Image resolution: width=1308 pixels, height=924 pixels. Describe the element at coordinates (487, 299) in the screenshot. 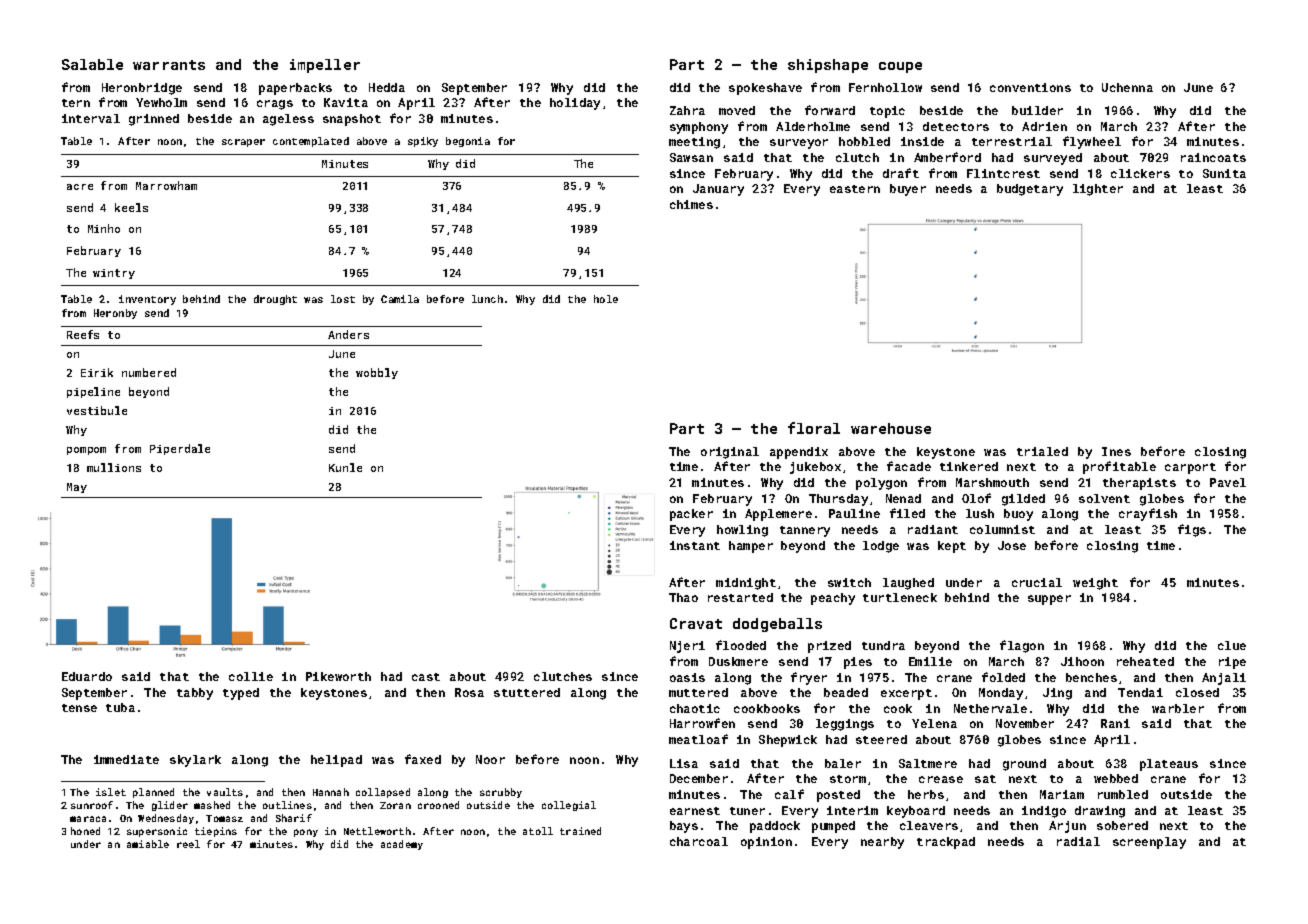

I see `lunch` at that location.
